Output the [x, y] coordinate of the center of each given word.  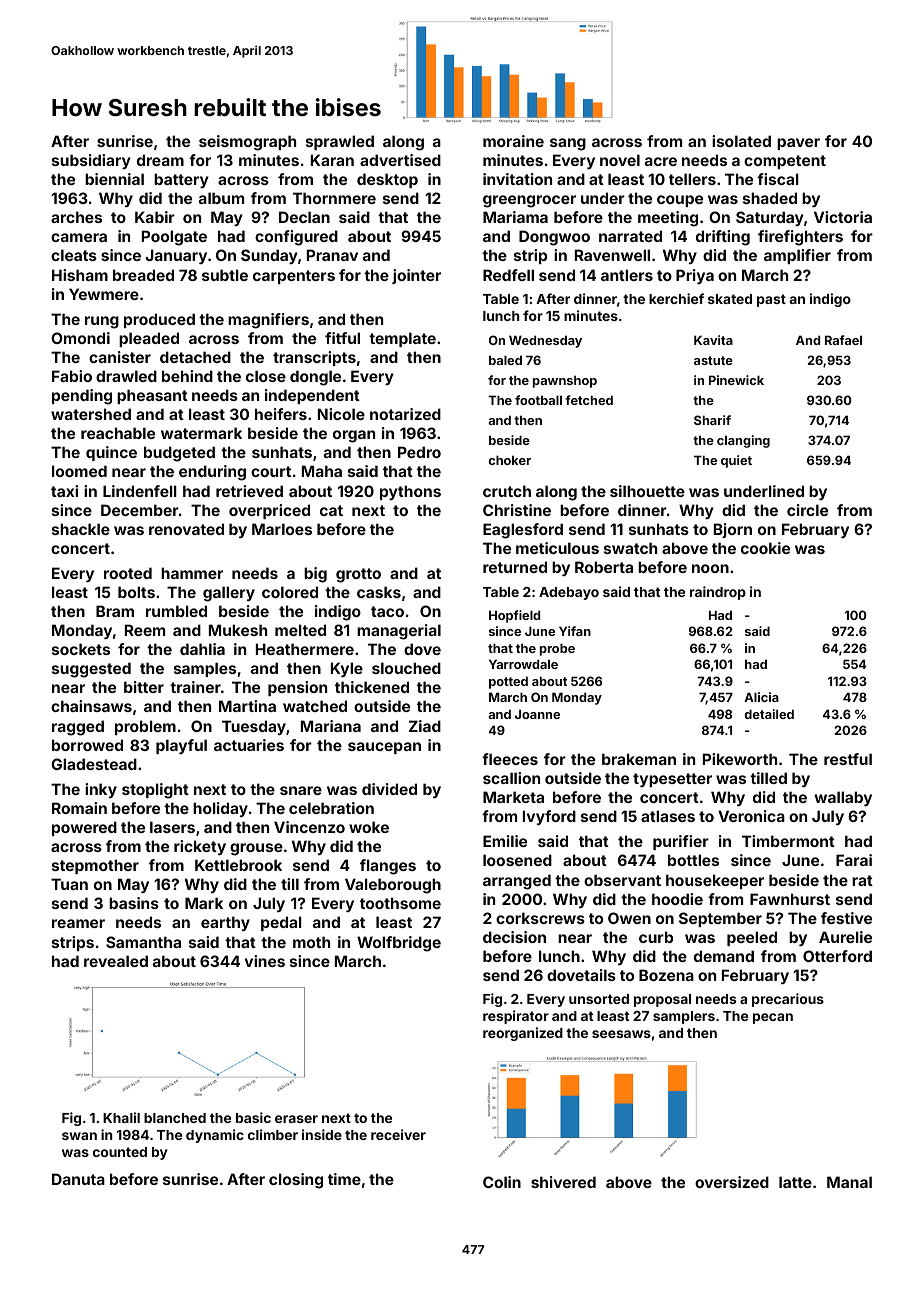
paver [798, 144]
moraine [513, 141]
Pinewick [736, 380]
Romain [79, 808]
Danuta [78, 1179]
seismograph [247, 143]
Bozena [666, 975]
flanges [388, 867]
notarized [405, 414]
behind [187, 376]
